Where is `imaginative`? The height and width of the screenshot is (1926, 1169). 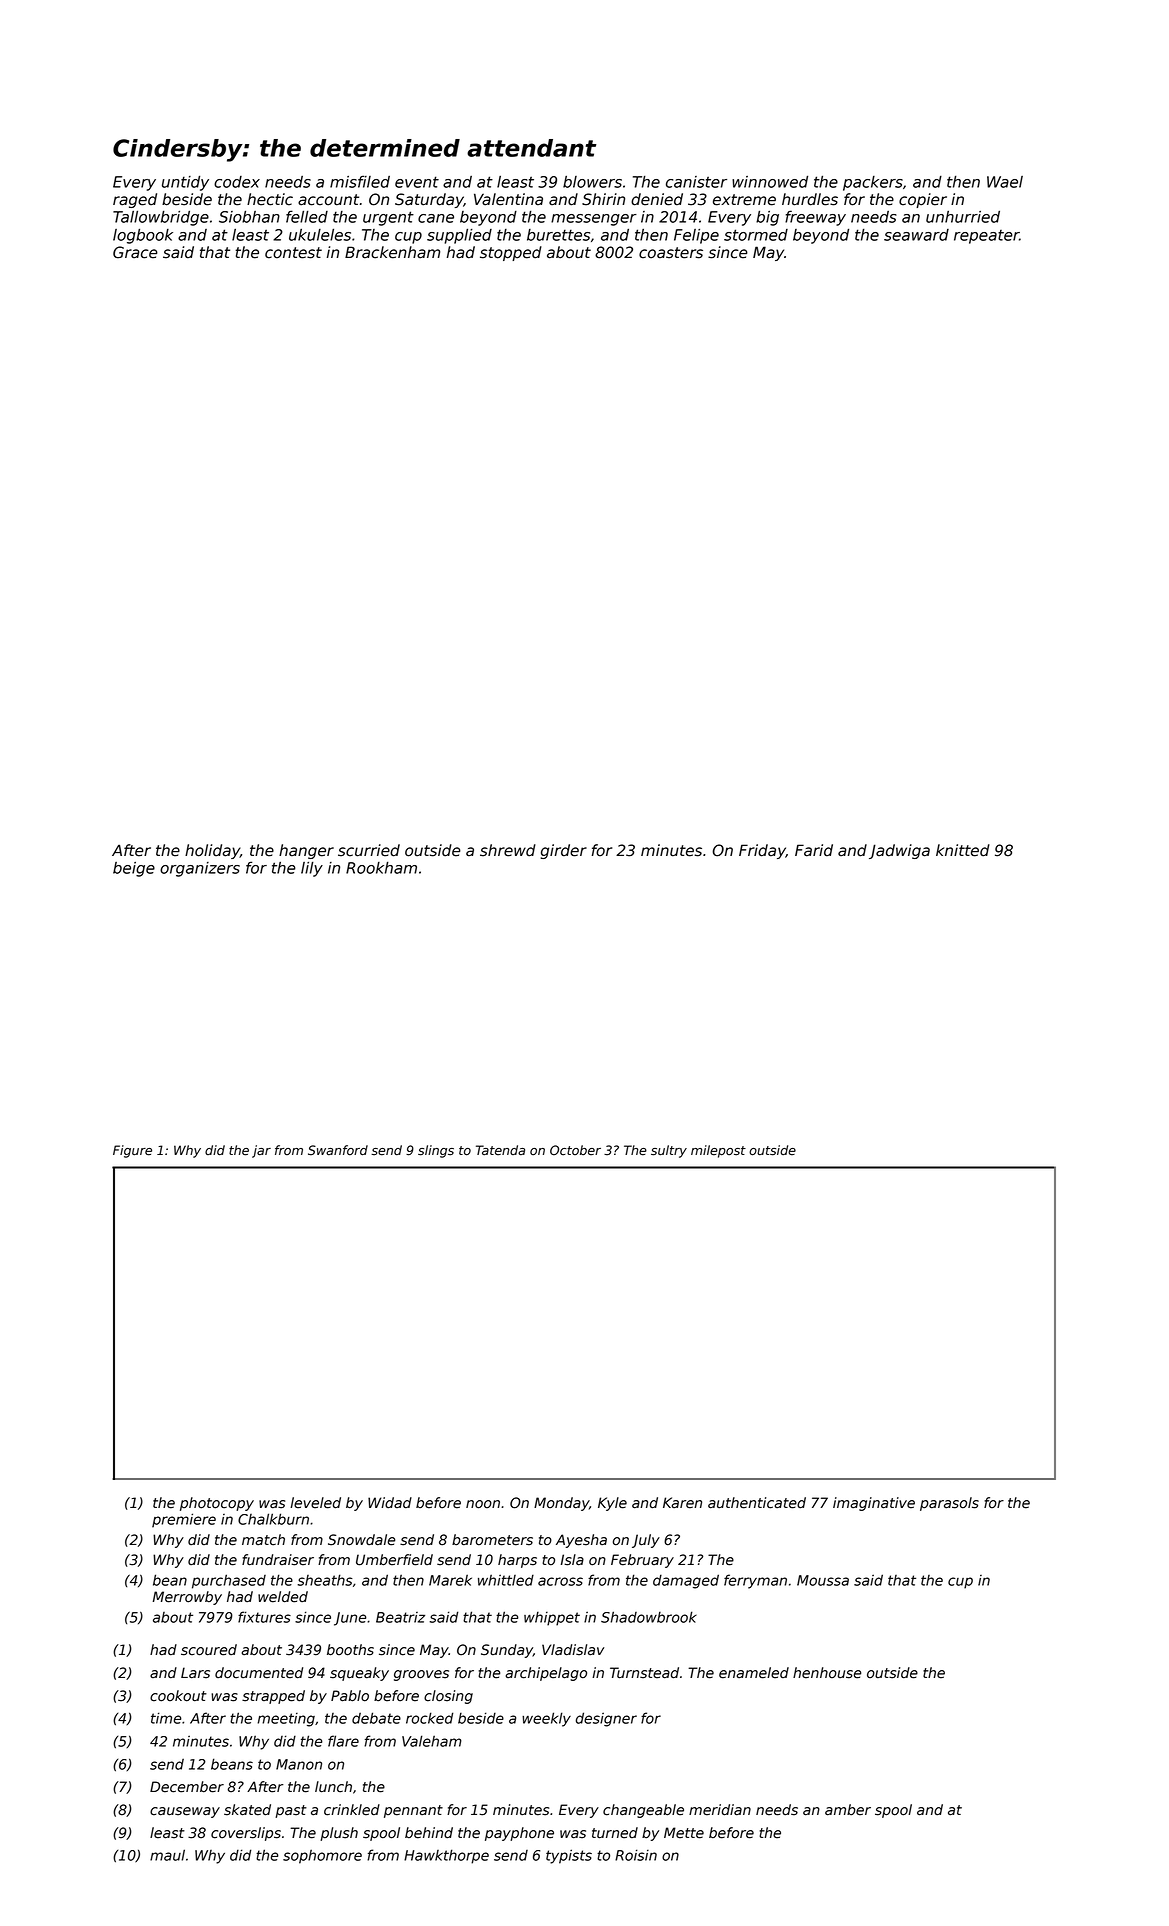
imaginative is located at coordinates (874, 1504).
